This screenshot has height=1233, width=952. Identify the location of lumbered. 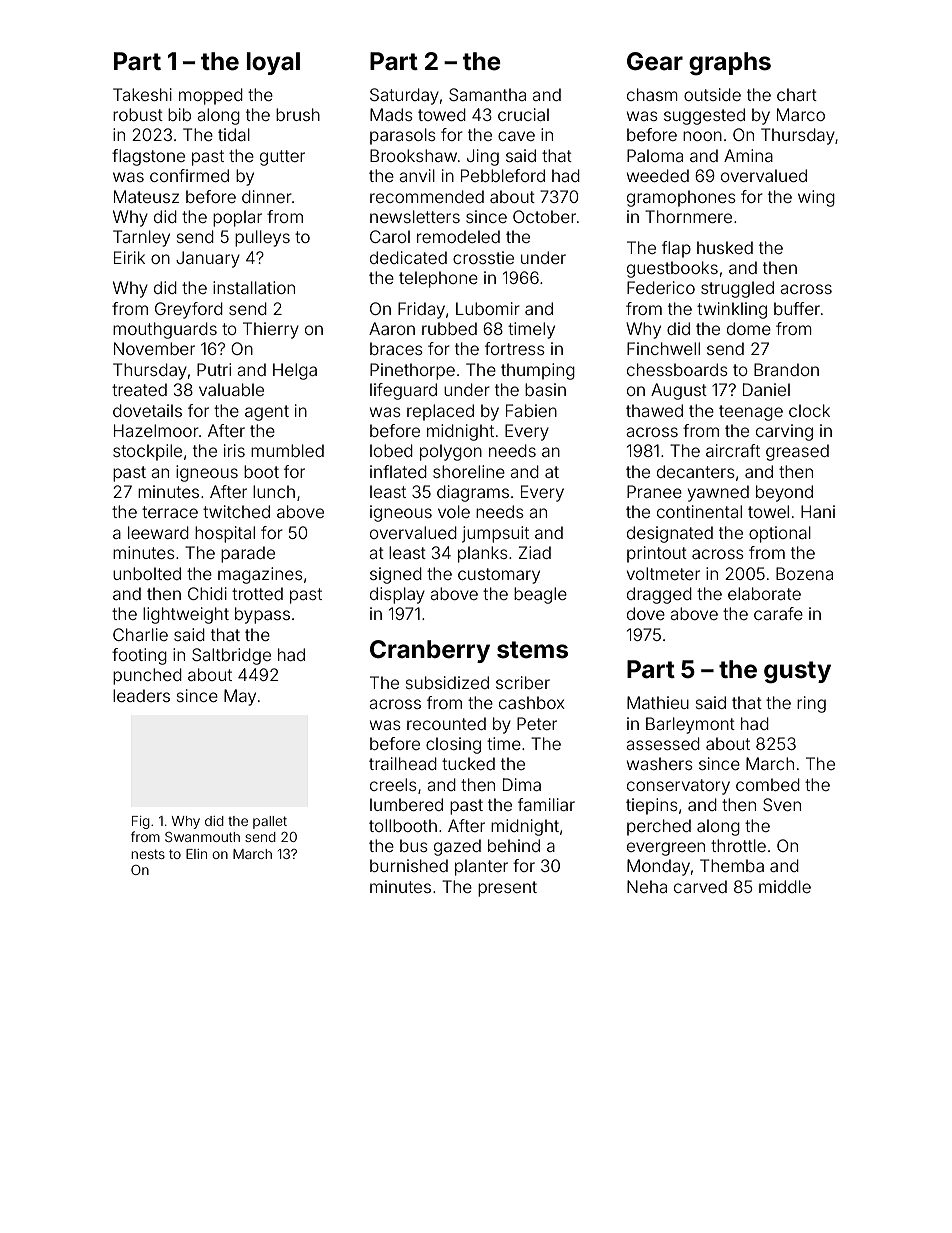
(406, 804).
